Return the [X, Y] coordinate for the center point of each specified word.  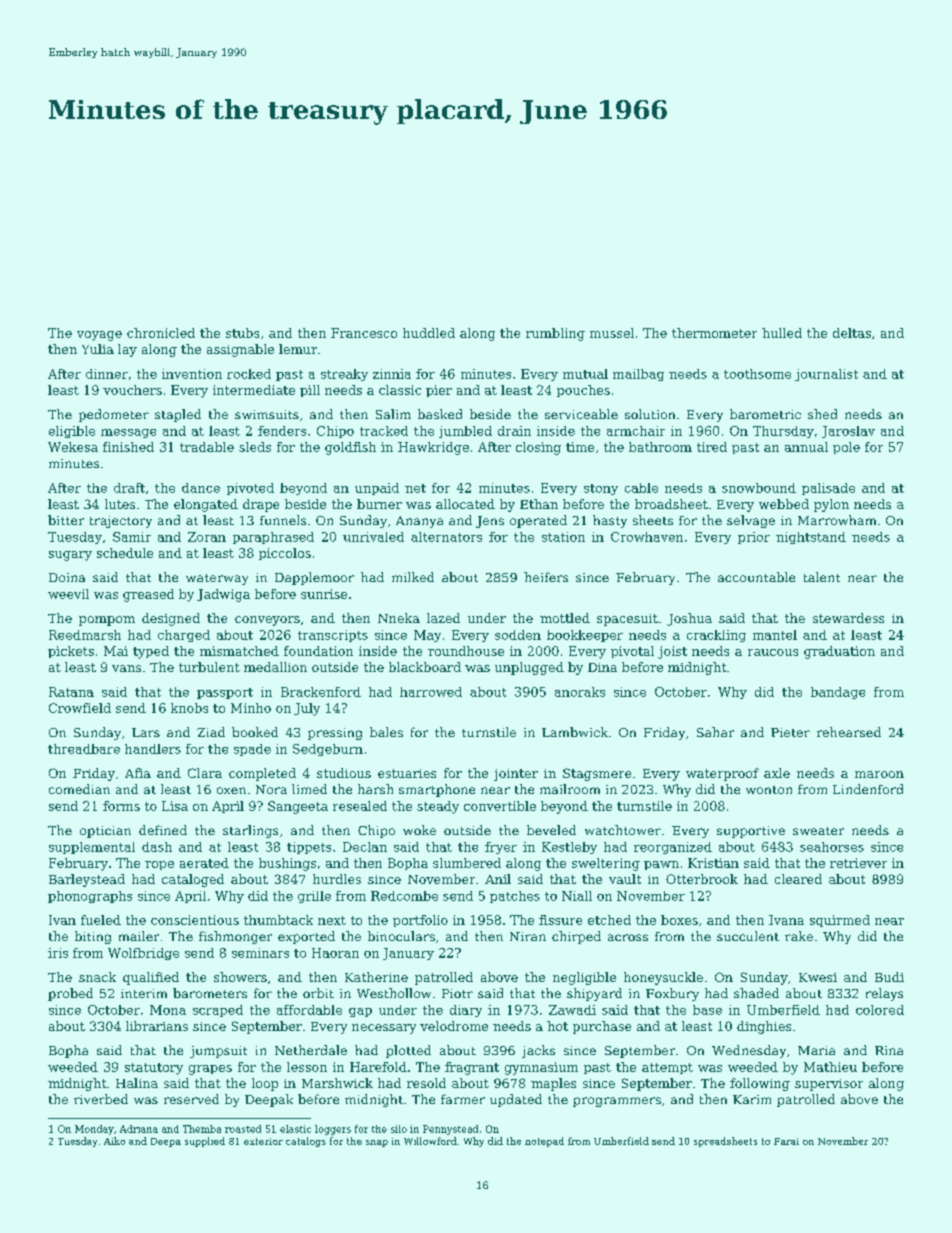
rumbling [555, 334]
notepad [544, 1142]
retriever [858, 863]
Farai [786, 1141]
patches [515, 897]
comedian [79, 789]
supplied [205, 1142]
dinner [107, 374]
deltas [852, 333]
